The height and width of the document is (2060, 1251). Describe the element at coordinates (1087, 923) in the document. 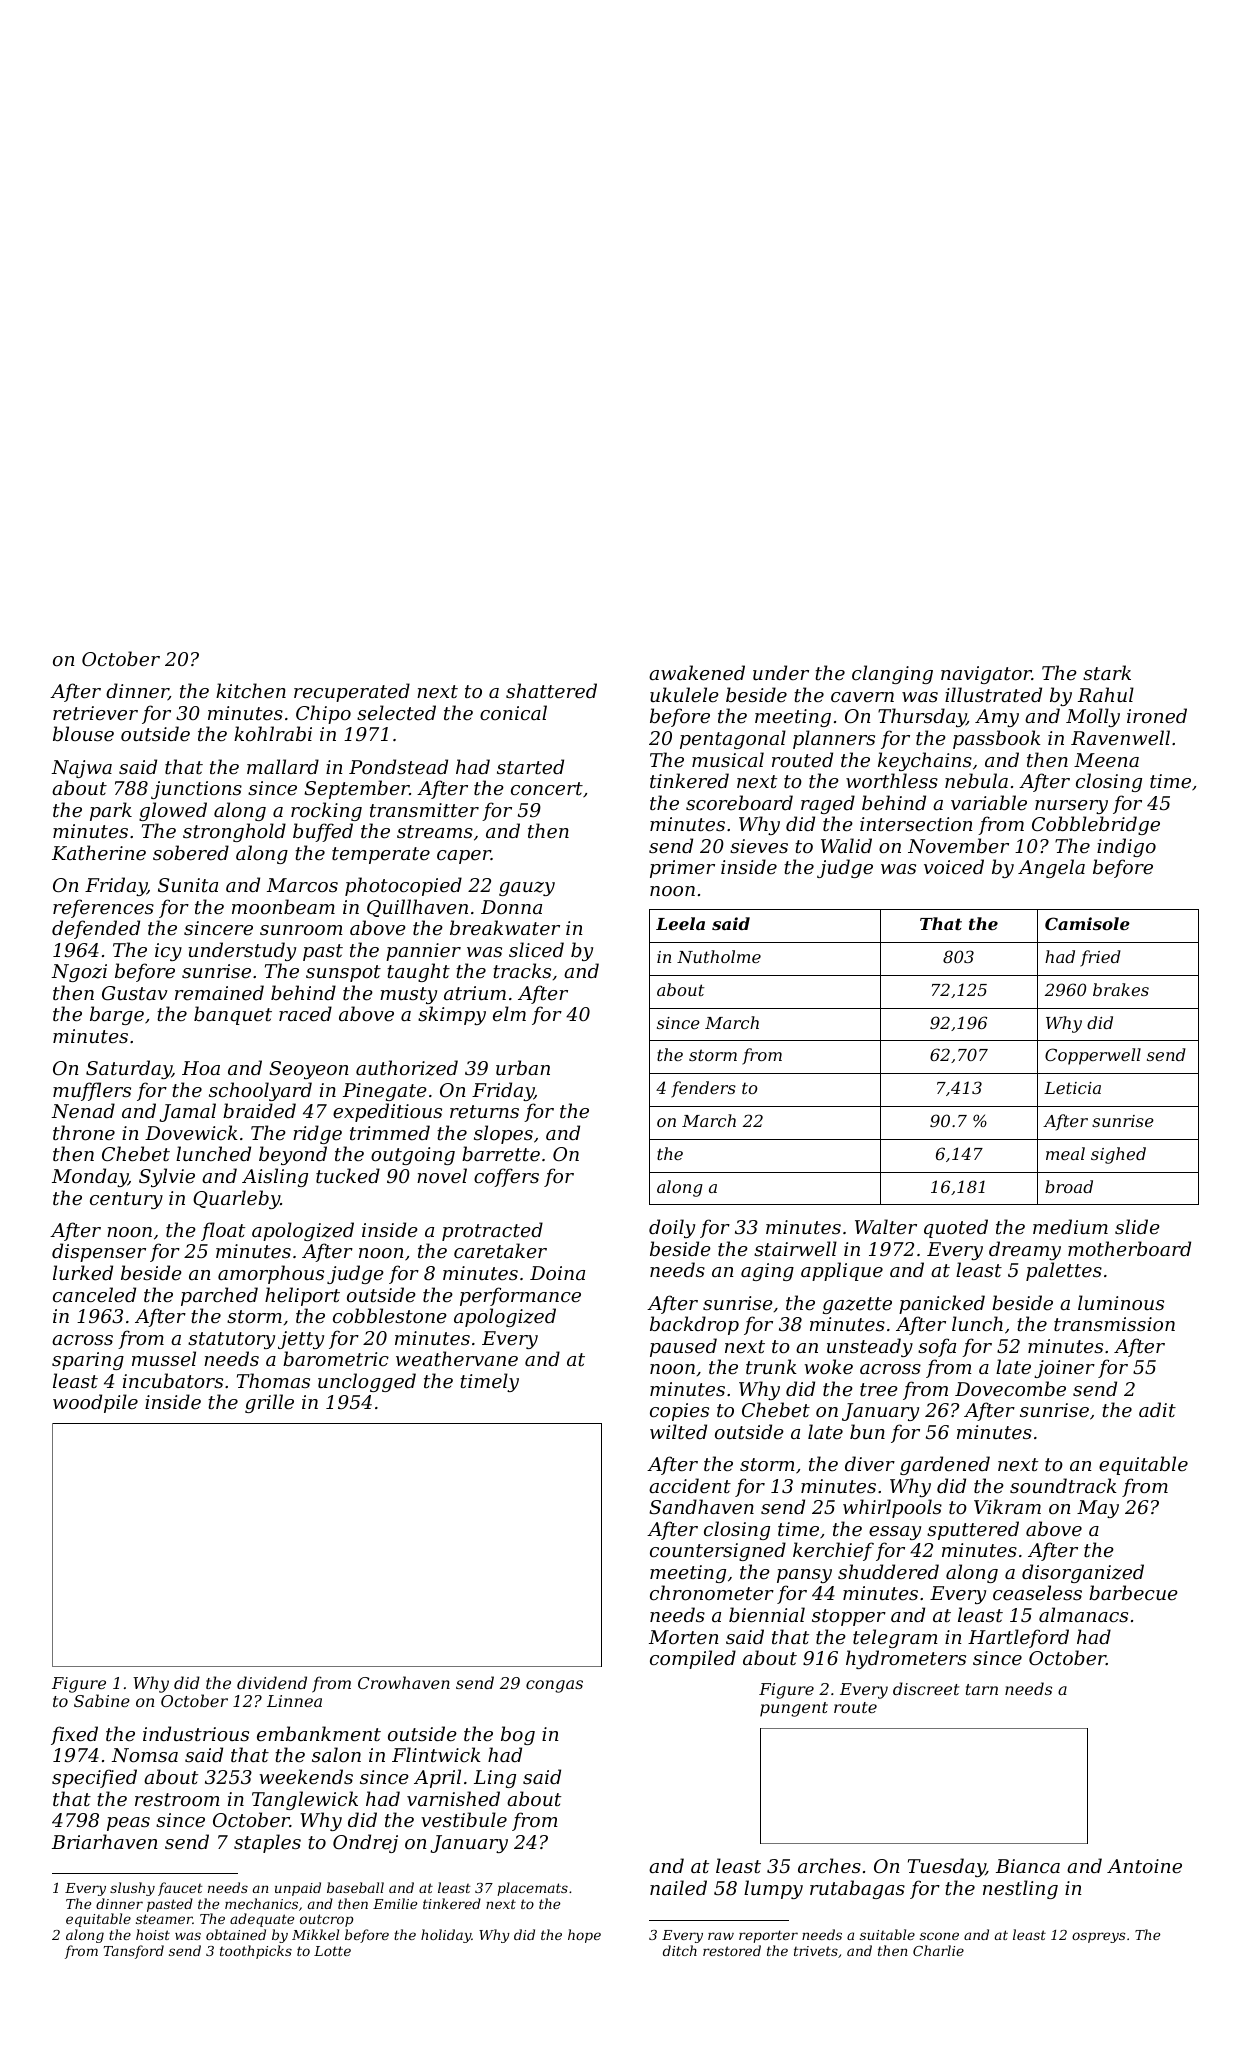

I see `Camisole` at that location.
